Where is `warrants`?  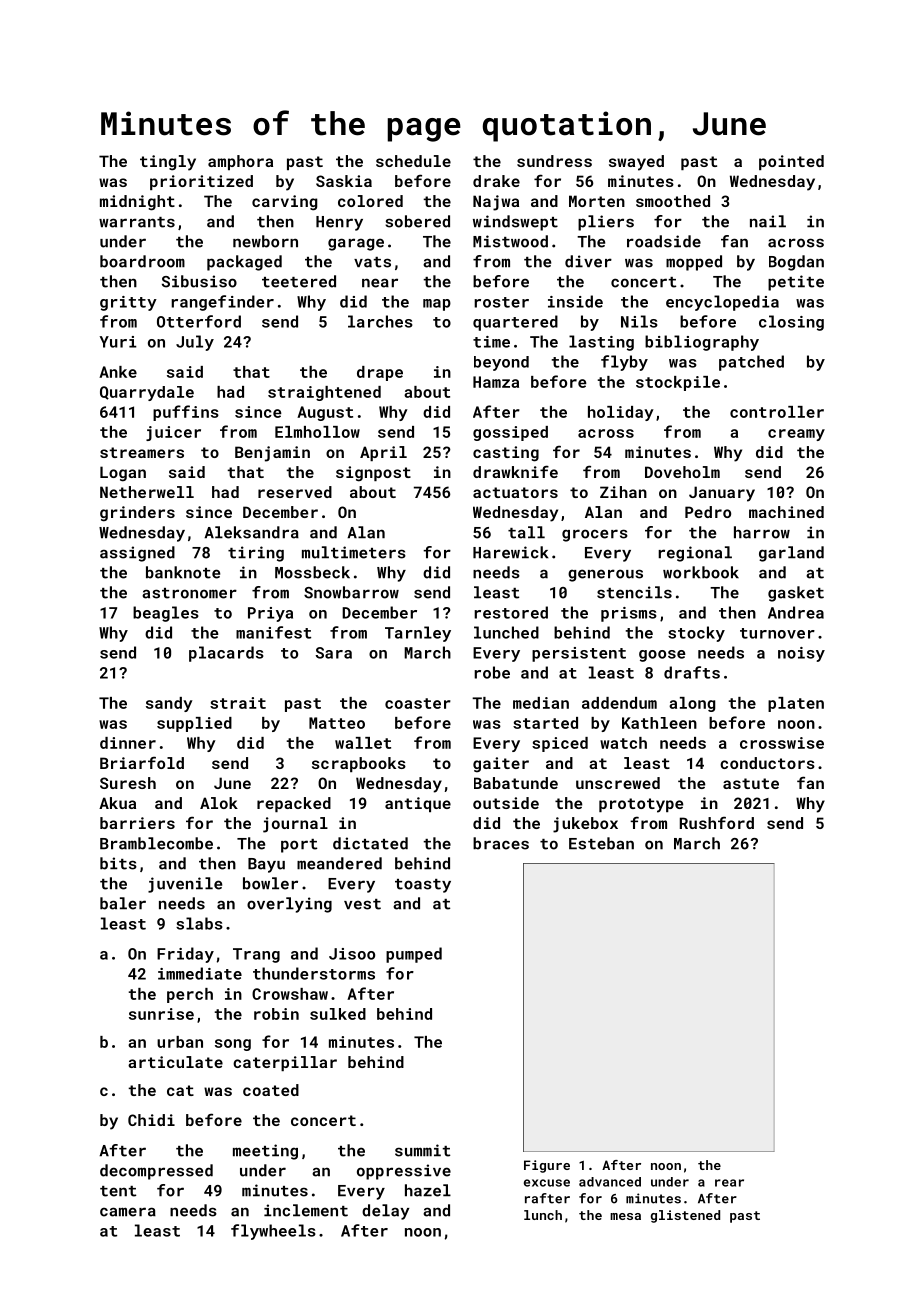
warrants is located at coordinates (137, 222).
